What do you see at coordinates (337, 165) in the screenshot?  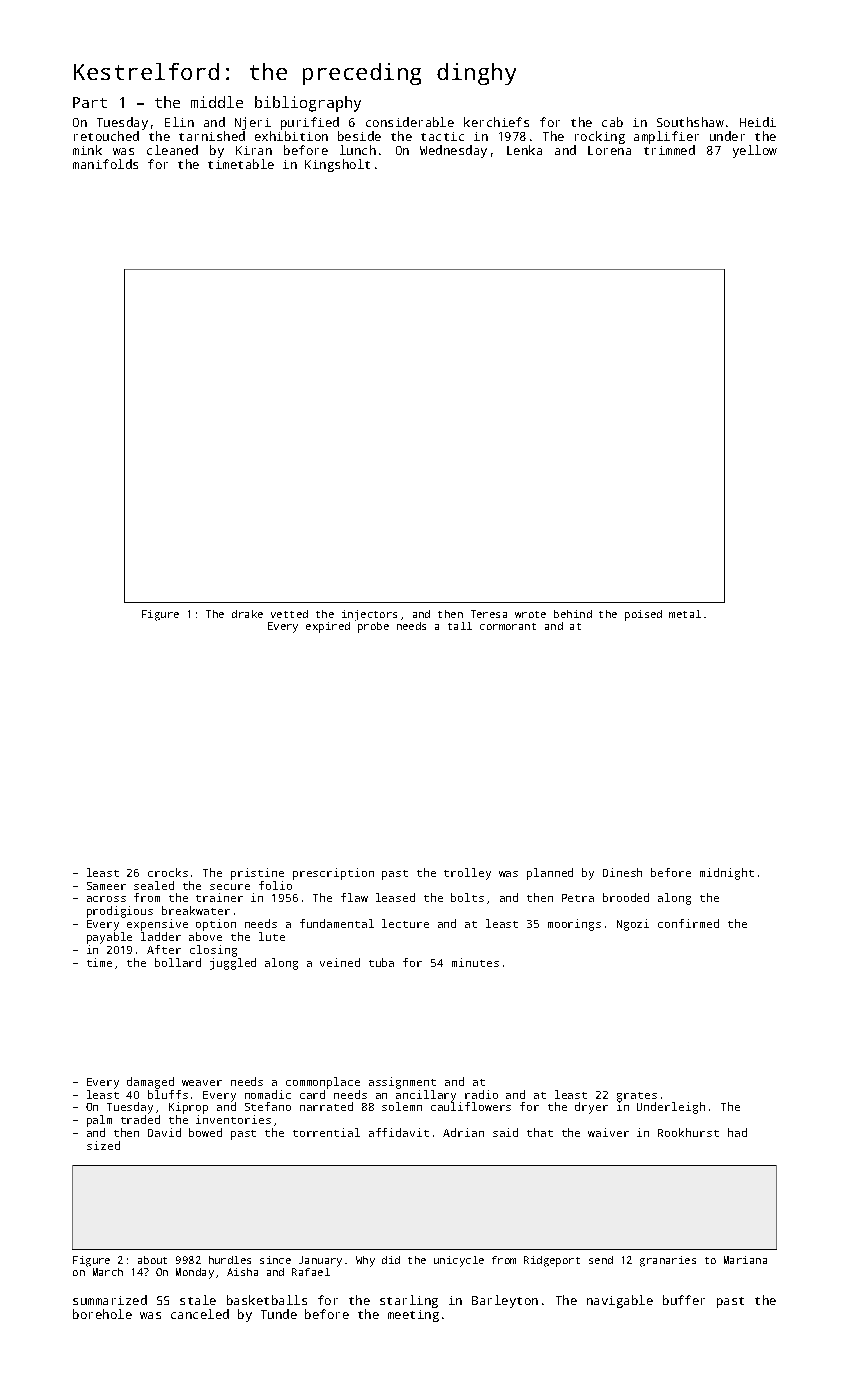 I see `Kingsholt` at bounding box center [337, 165].
